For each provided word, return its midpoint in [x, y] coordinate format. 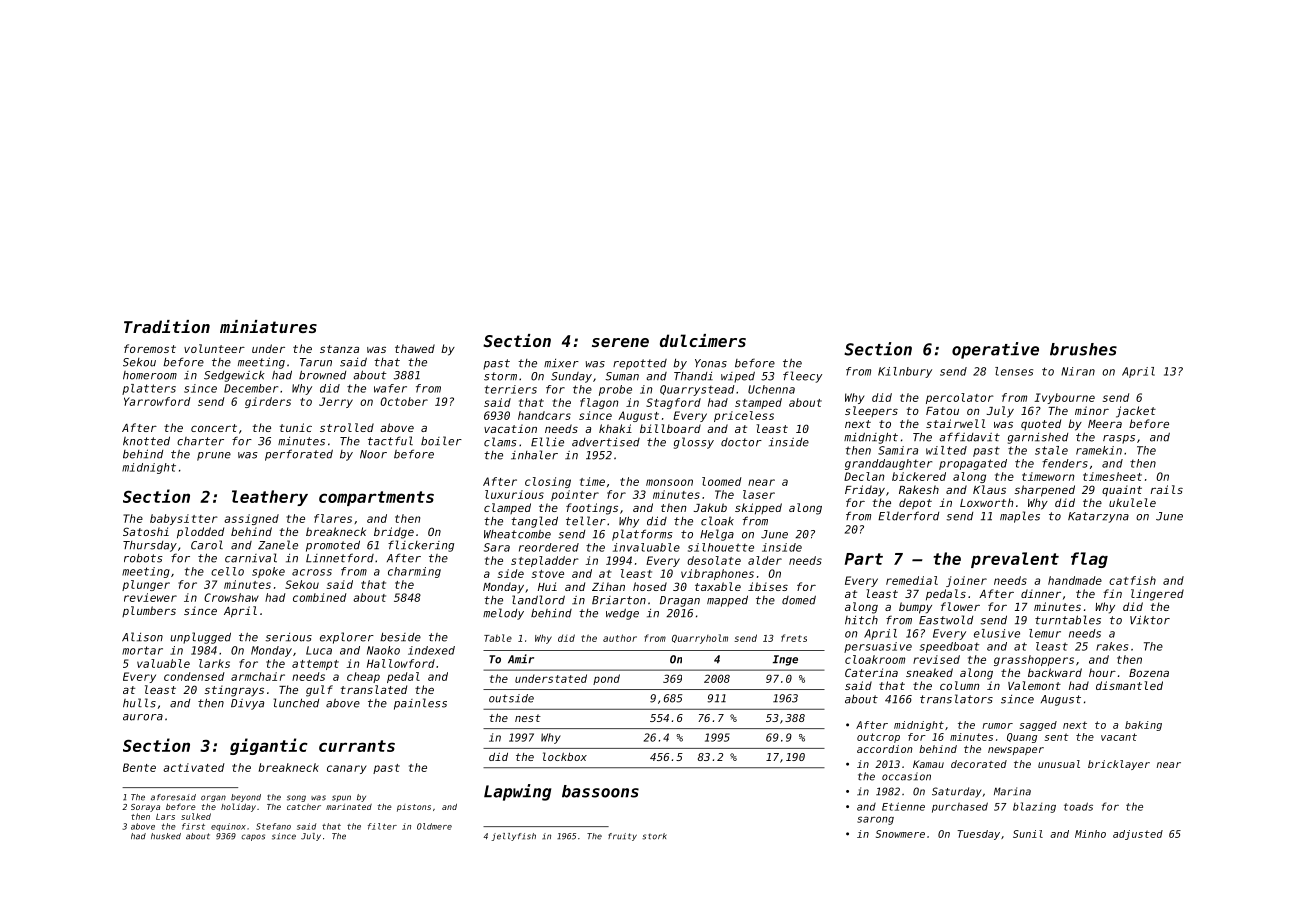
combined [319, 597]
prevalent [1015, 560]
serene [620, 342]
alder [765, 560]
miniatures [268, 326]
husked [166, 836]
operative [995, 350]
